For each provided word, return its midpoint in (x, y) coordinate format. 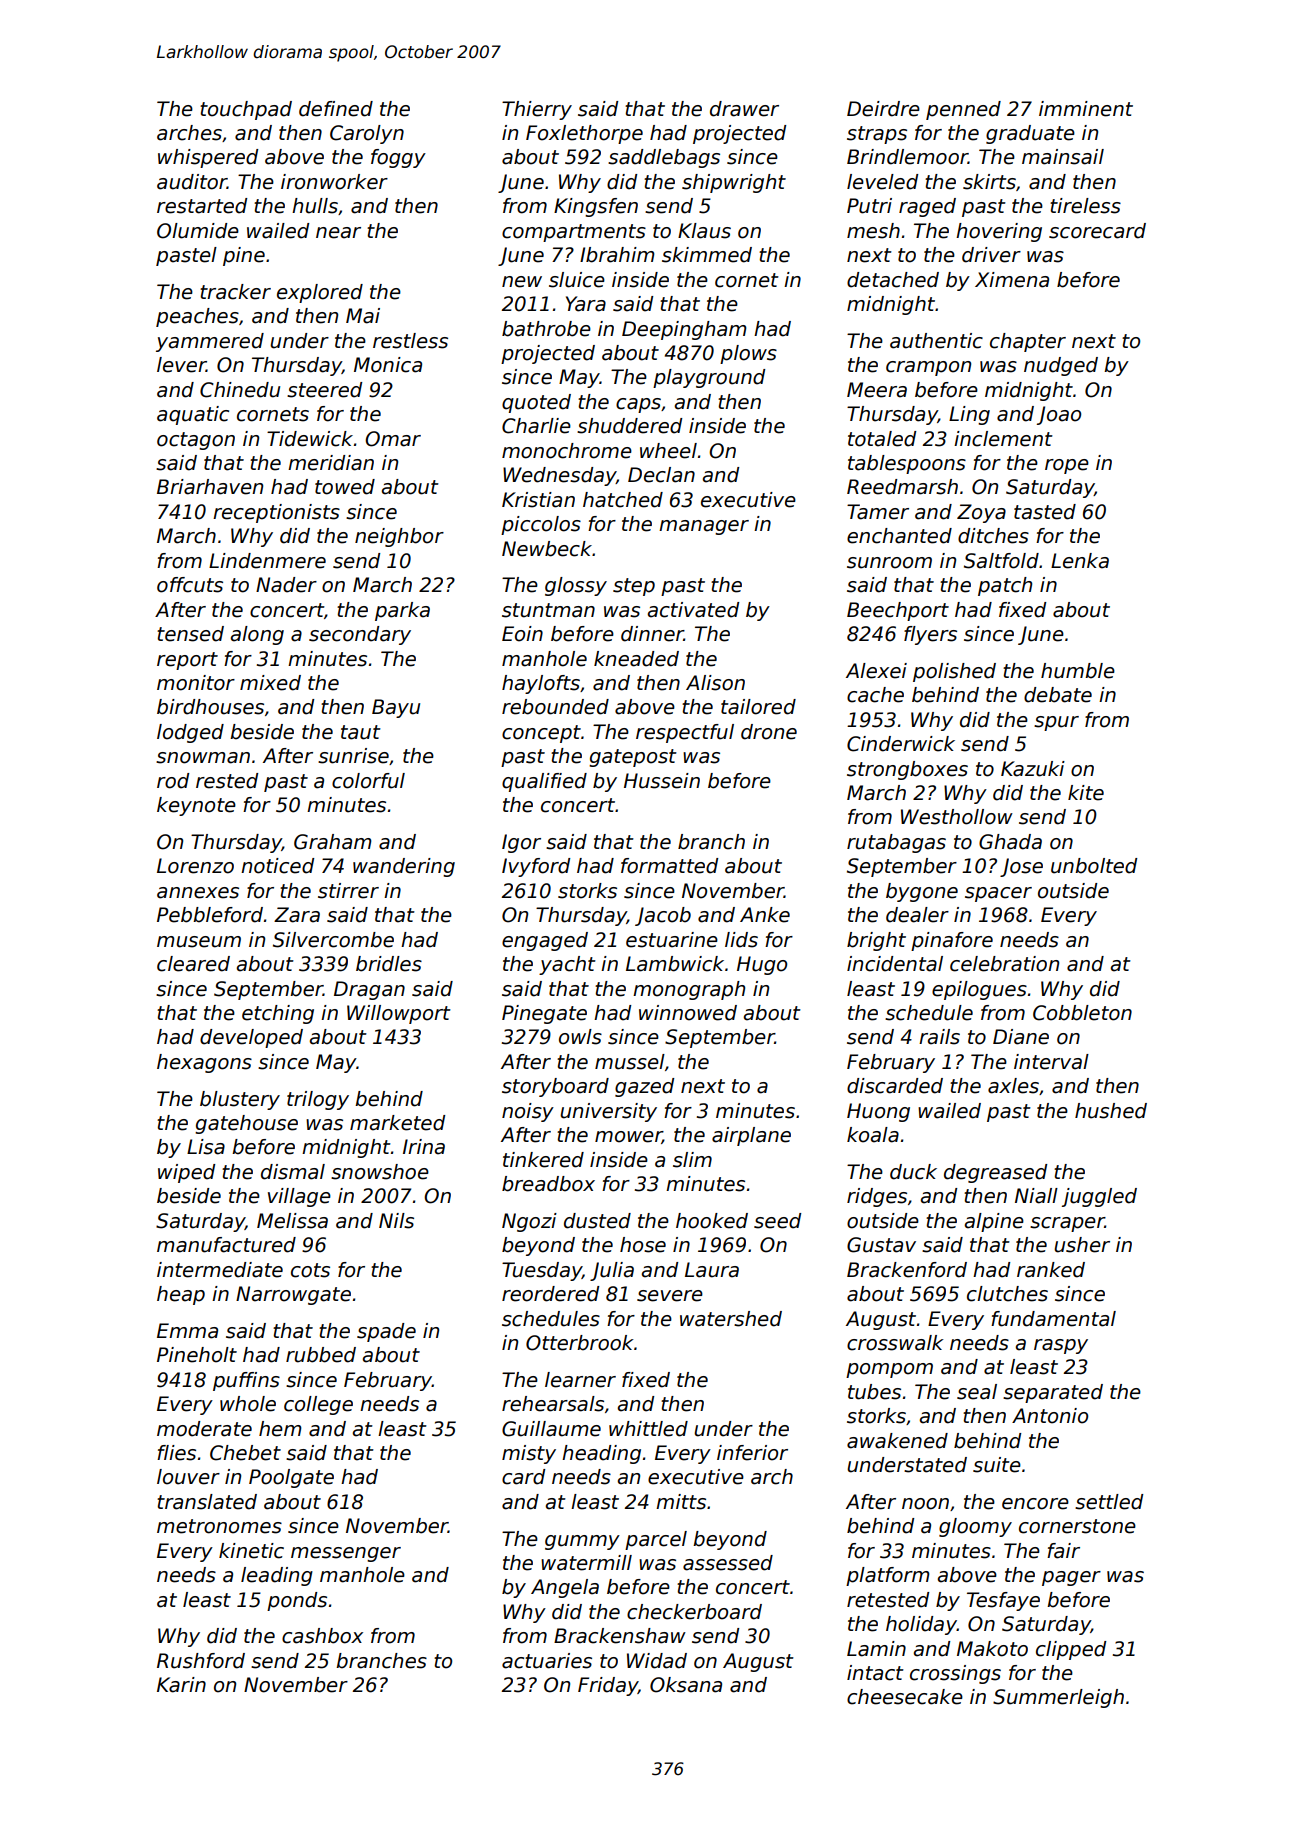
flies (176, 1453)
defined (336, 109)
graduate (1030, 134)
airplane (751, 1136)
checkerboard (694, 1612)
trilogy (318, 1100)
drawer (744, 109)
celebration (1004, 964)
